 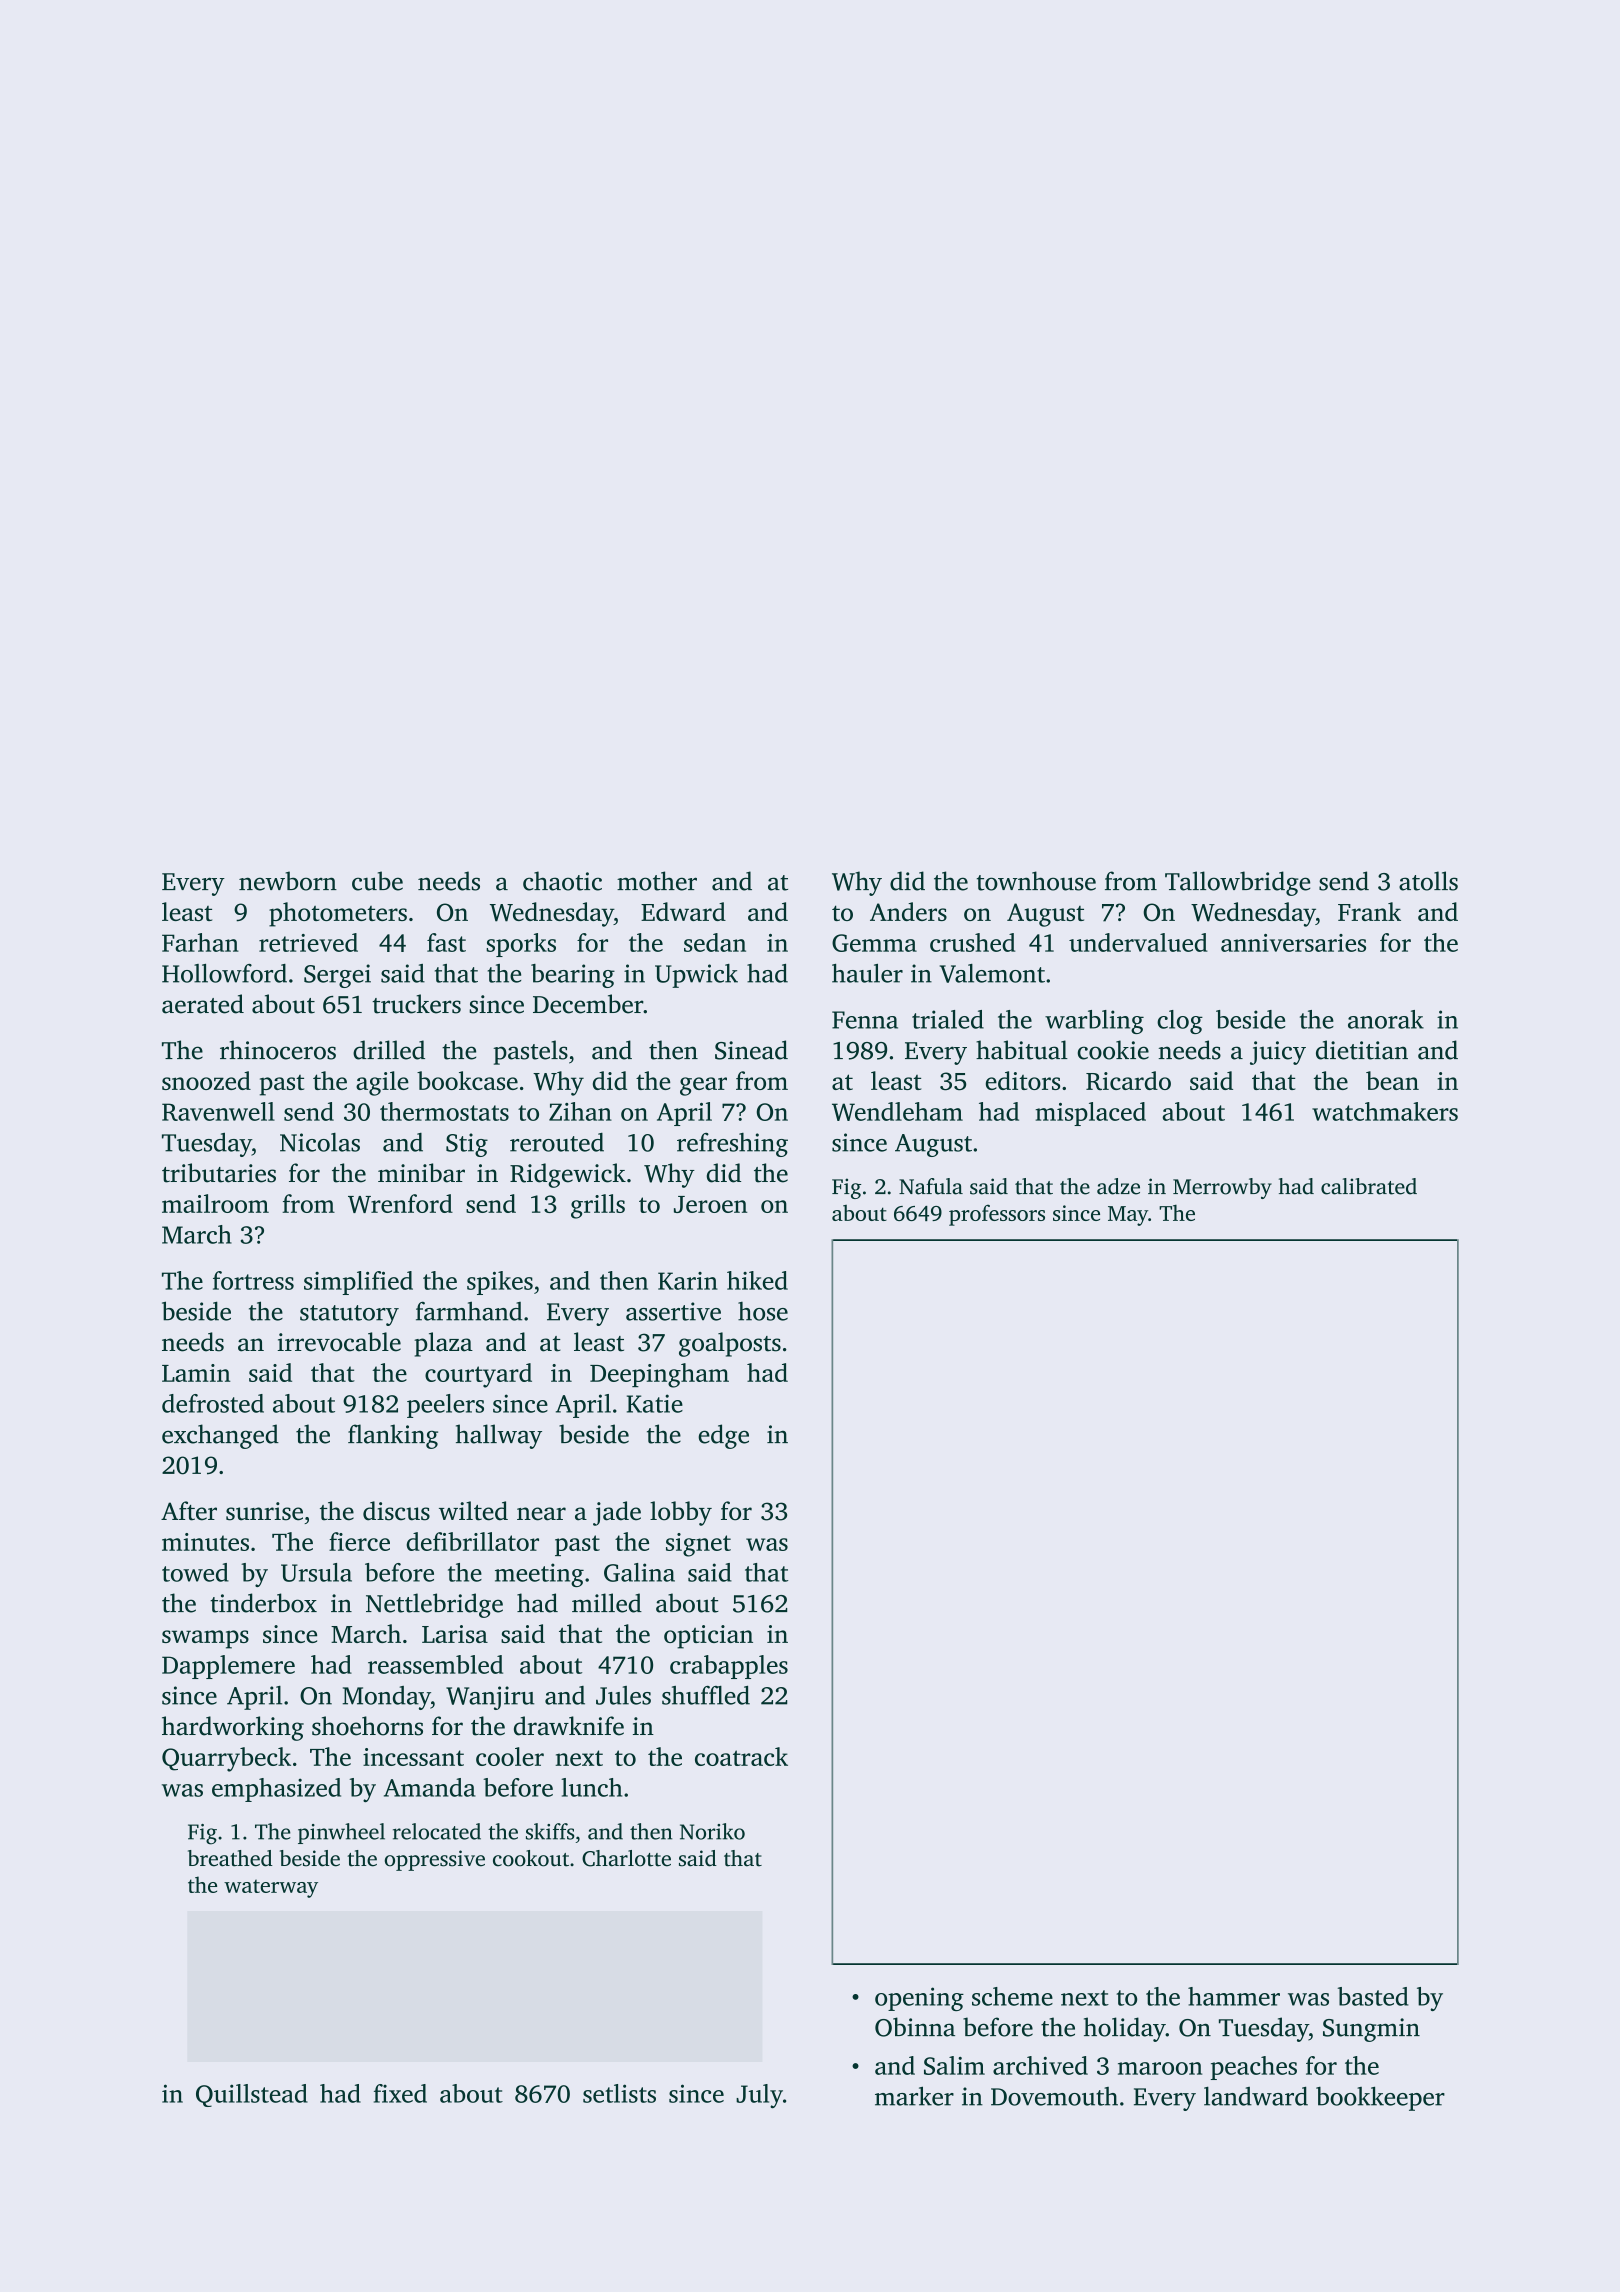 I want to click on cooler, so click(x=510, y=1756).
